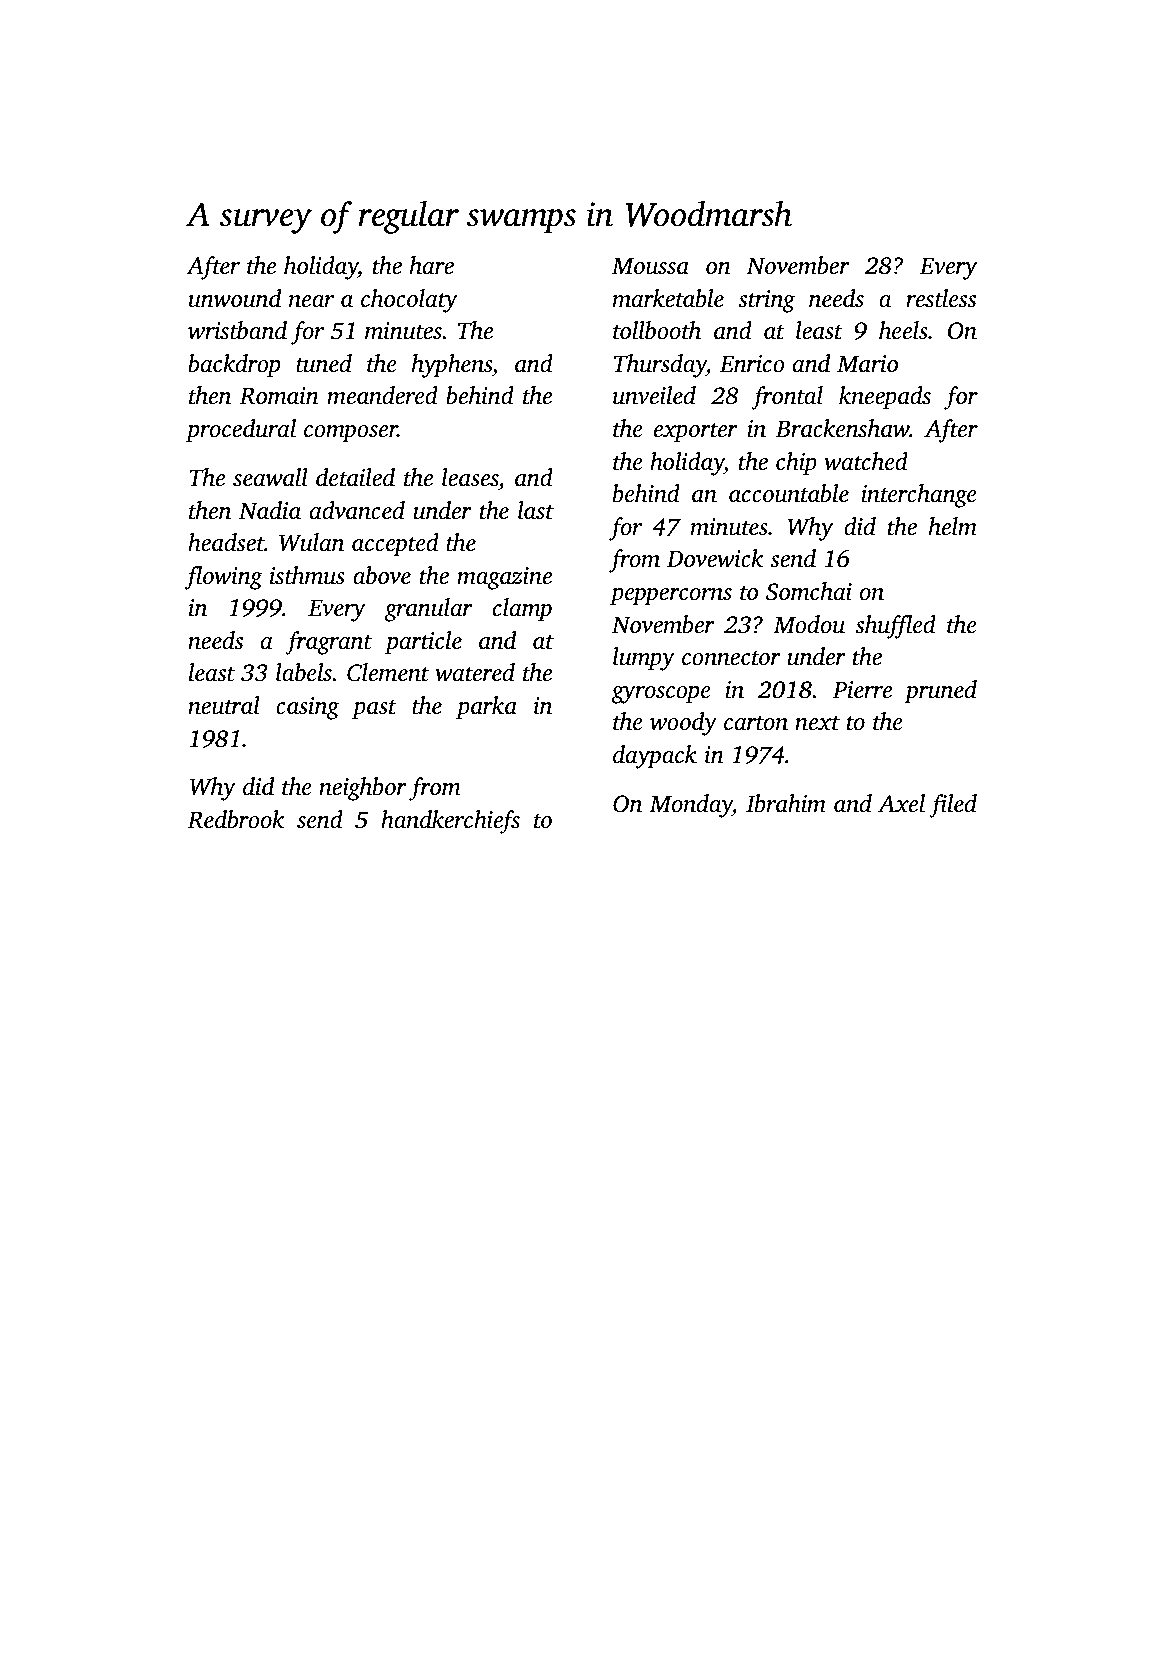 Image resolution: width=1165 pixels, height=1654 pixels. I want to click on Enrico, so click(752, 364).
